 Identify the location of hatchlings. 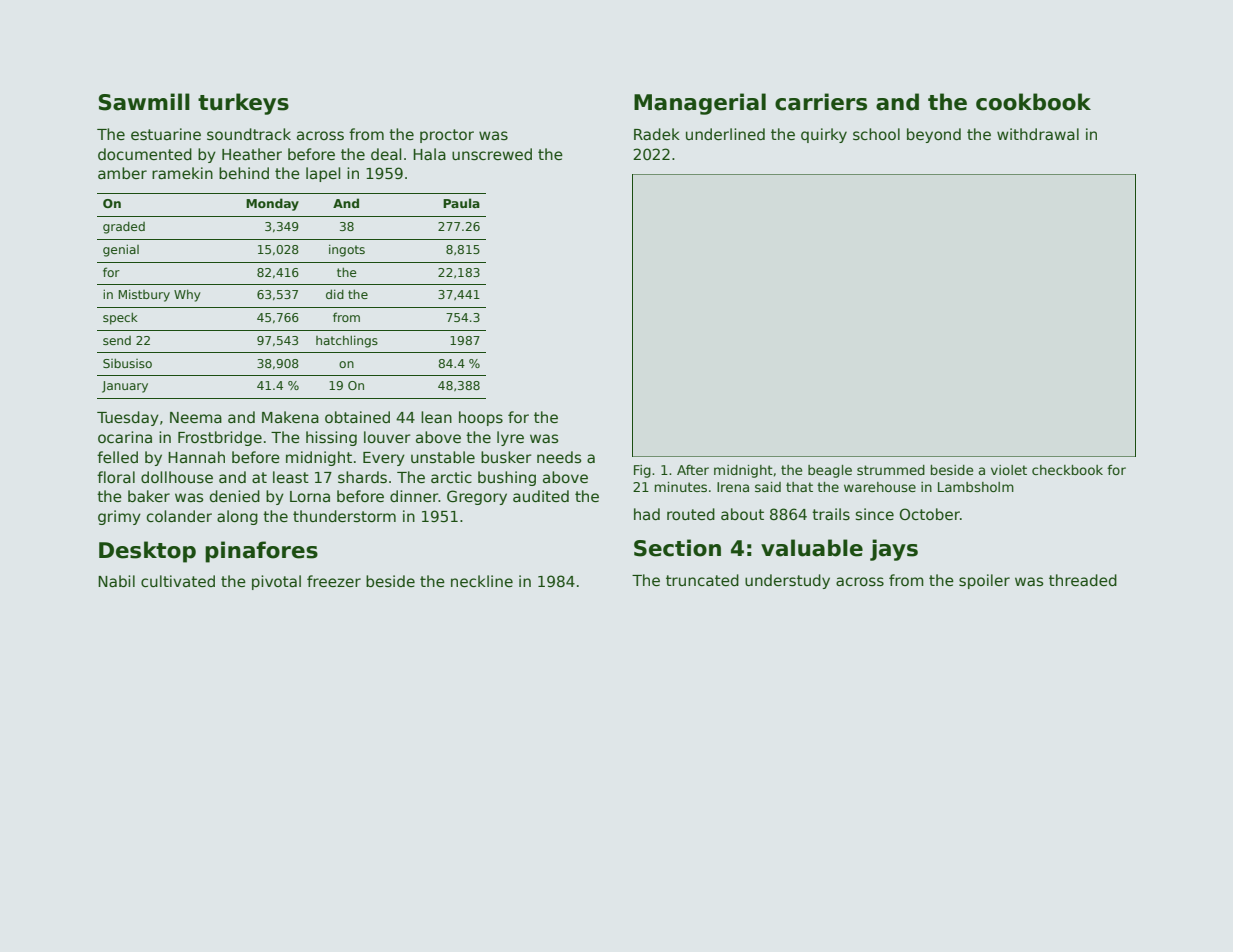
(347, 341).
